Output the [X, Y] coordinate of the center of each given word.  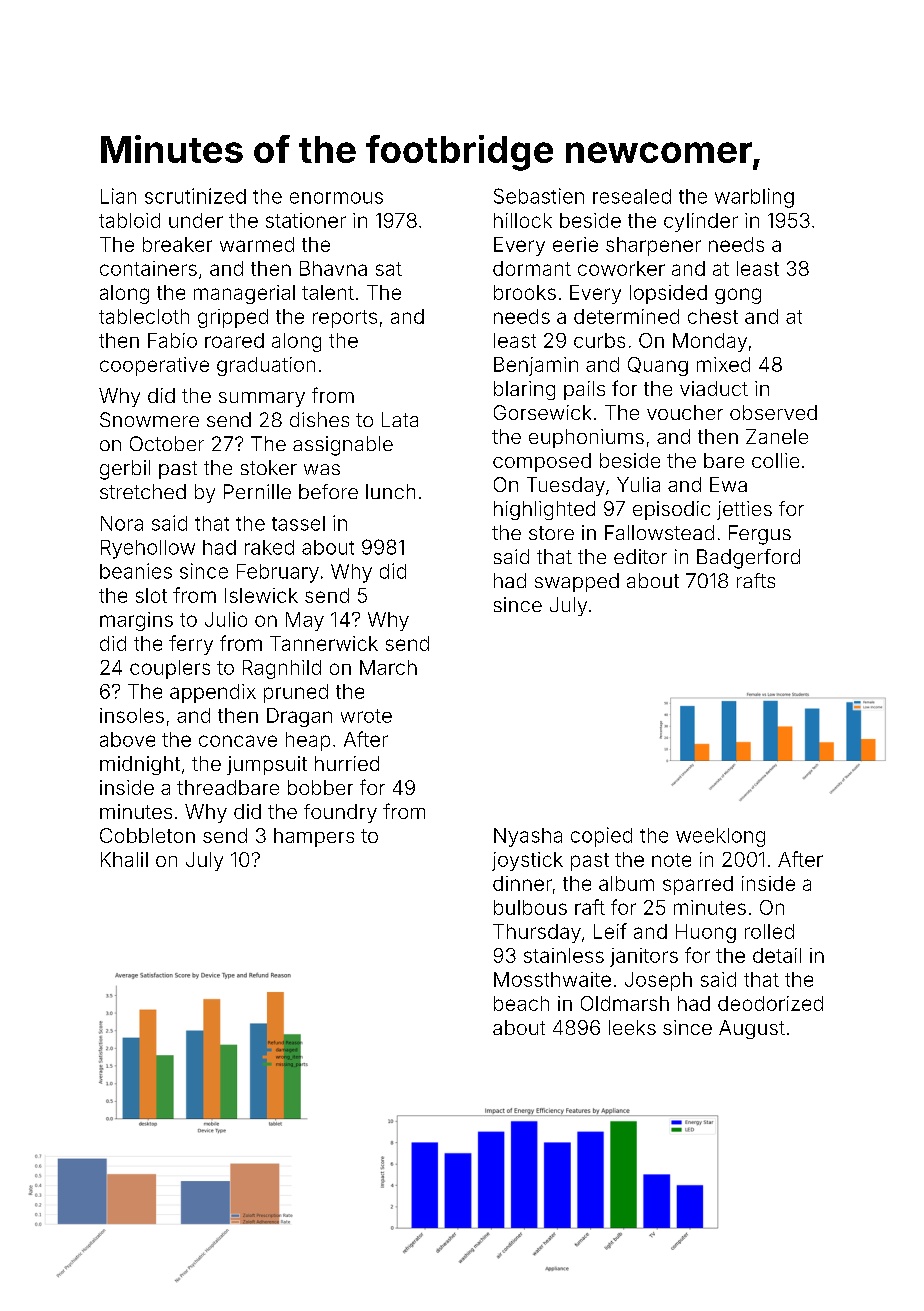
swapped [577, 582]
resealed [632, 196]
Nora [122, 523]
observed [773, 412]
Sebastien [539, 196]
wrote [366, 716]
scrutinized [195, 196]
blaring [524, 390]
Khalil [124, 859]
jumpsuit [267, 765]
